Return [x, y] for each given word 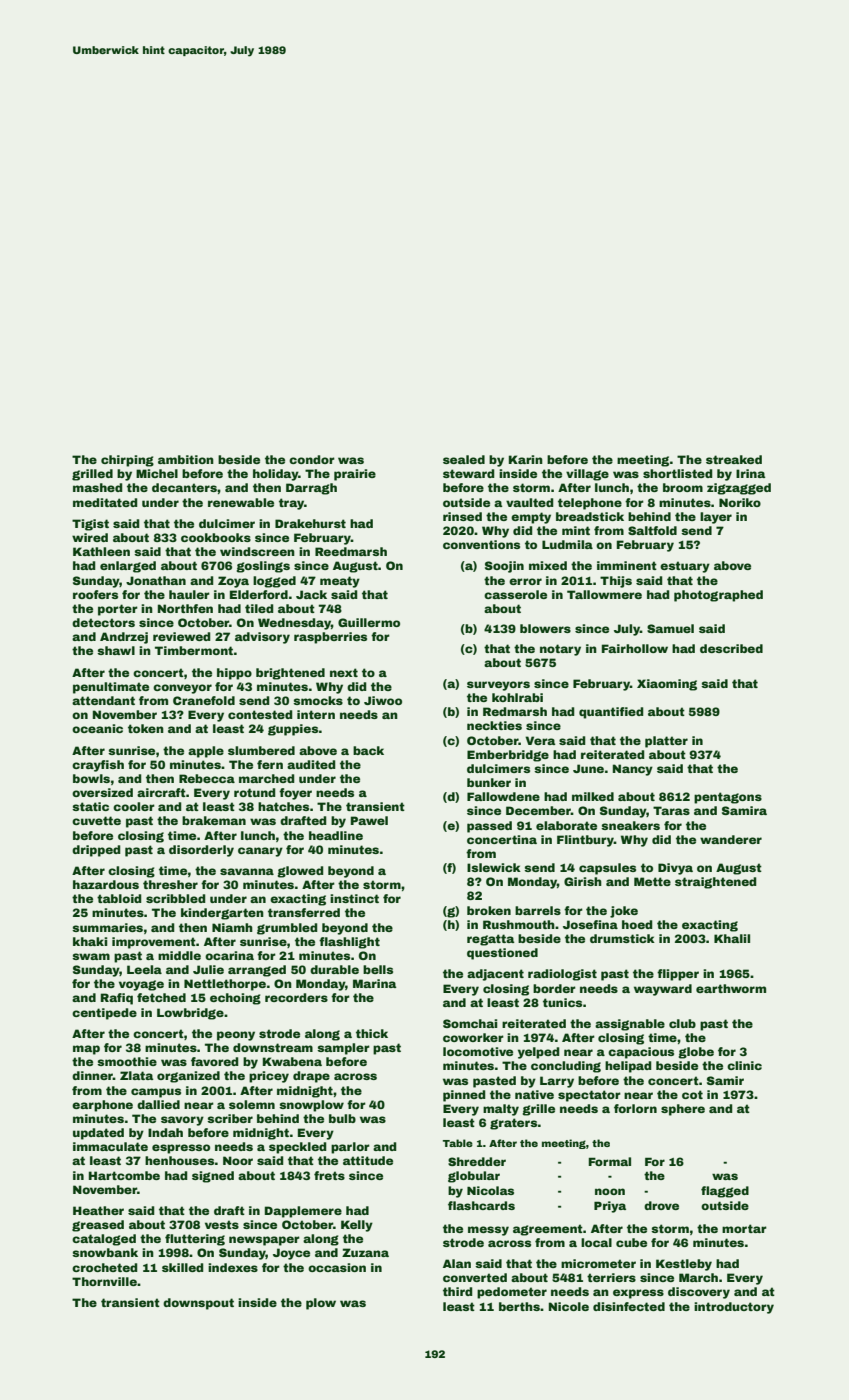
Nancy [633, 770]
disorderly [201, 851]
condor [312, 459]
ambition [186, 459]
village [587, 475]
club [682, 1023]
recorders [296, 997]
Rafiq [117, 999]
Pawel [369, 820]
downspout [198, 1304]
